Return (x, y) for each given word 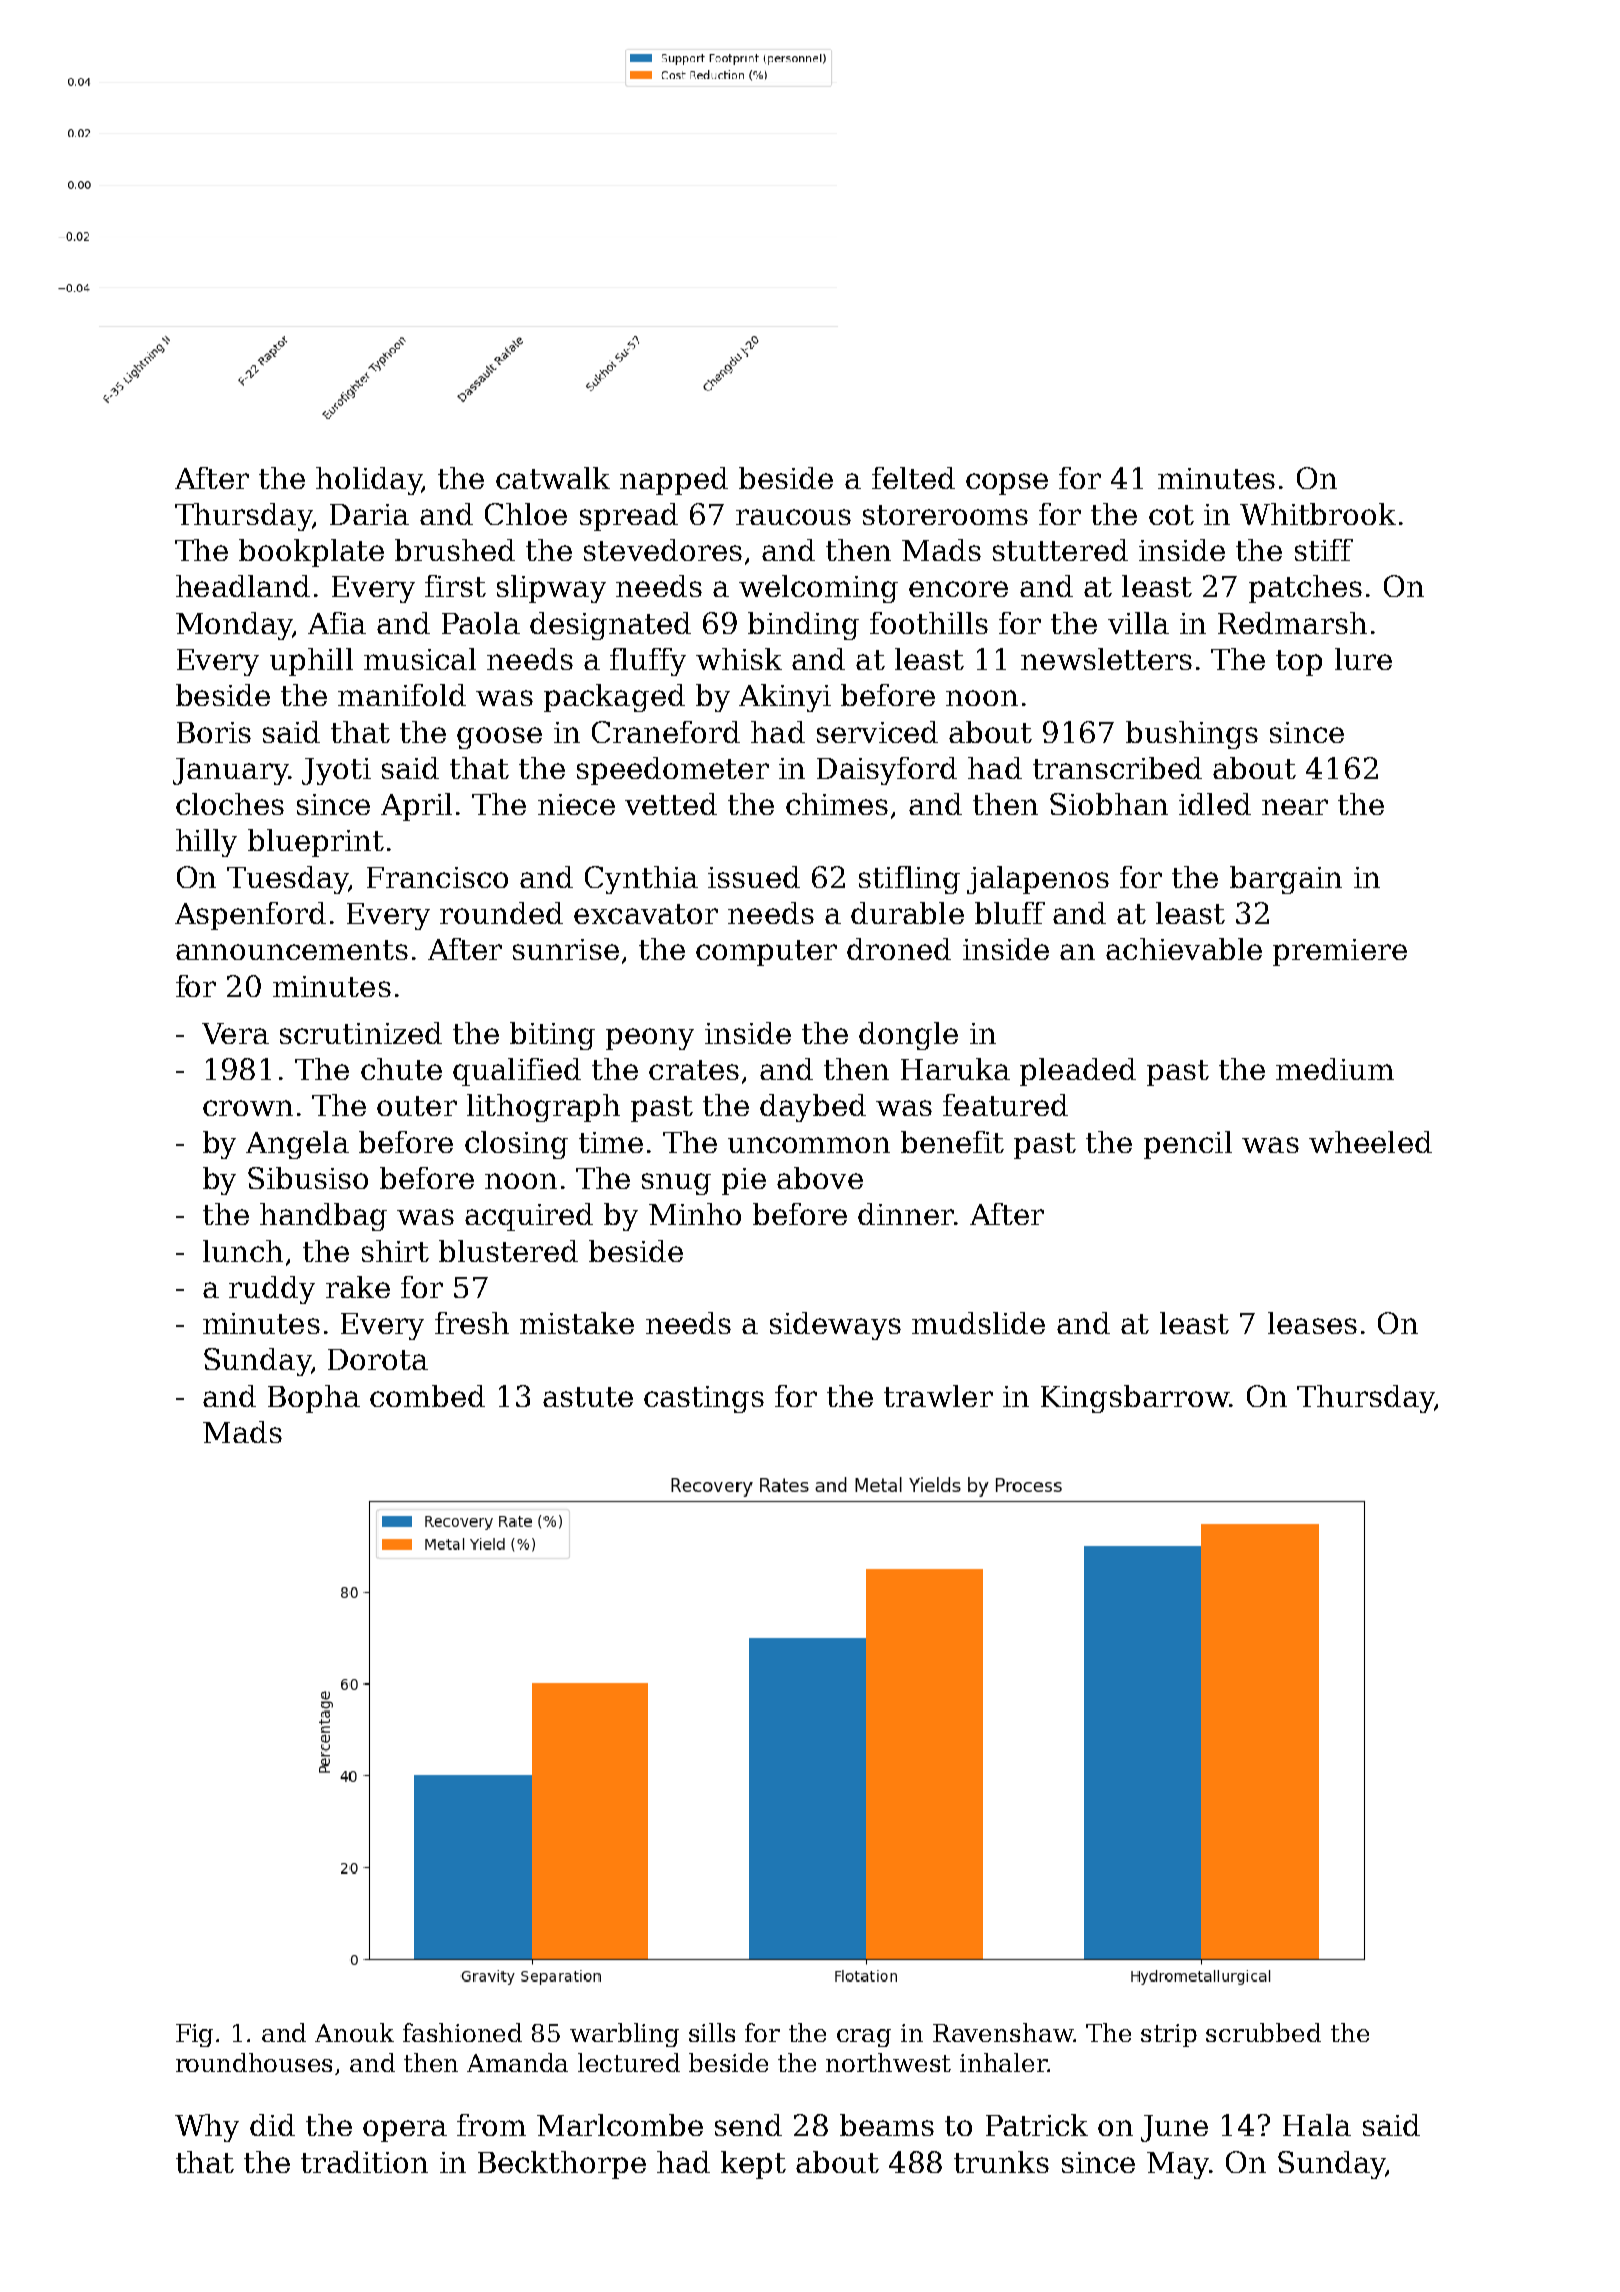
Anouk (354, 2032)
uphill (311, 662)
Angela (297, 1145)
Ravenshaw (1003, 2032)
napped (674, 481)
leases (1312, 1323)
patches (1305, 589)
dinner (906, 1214)
